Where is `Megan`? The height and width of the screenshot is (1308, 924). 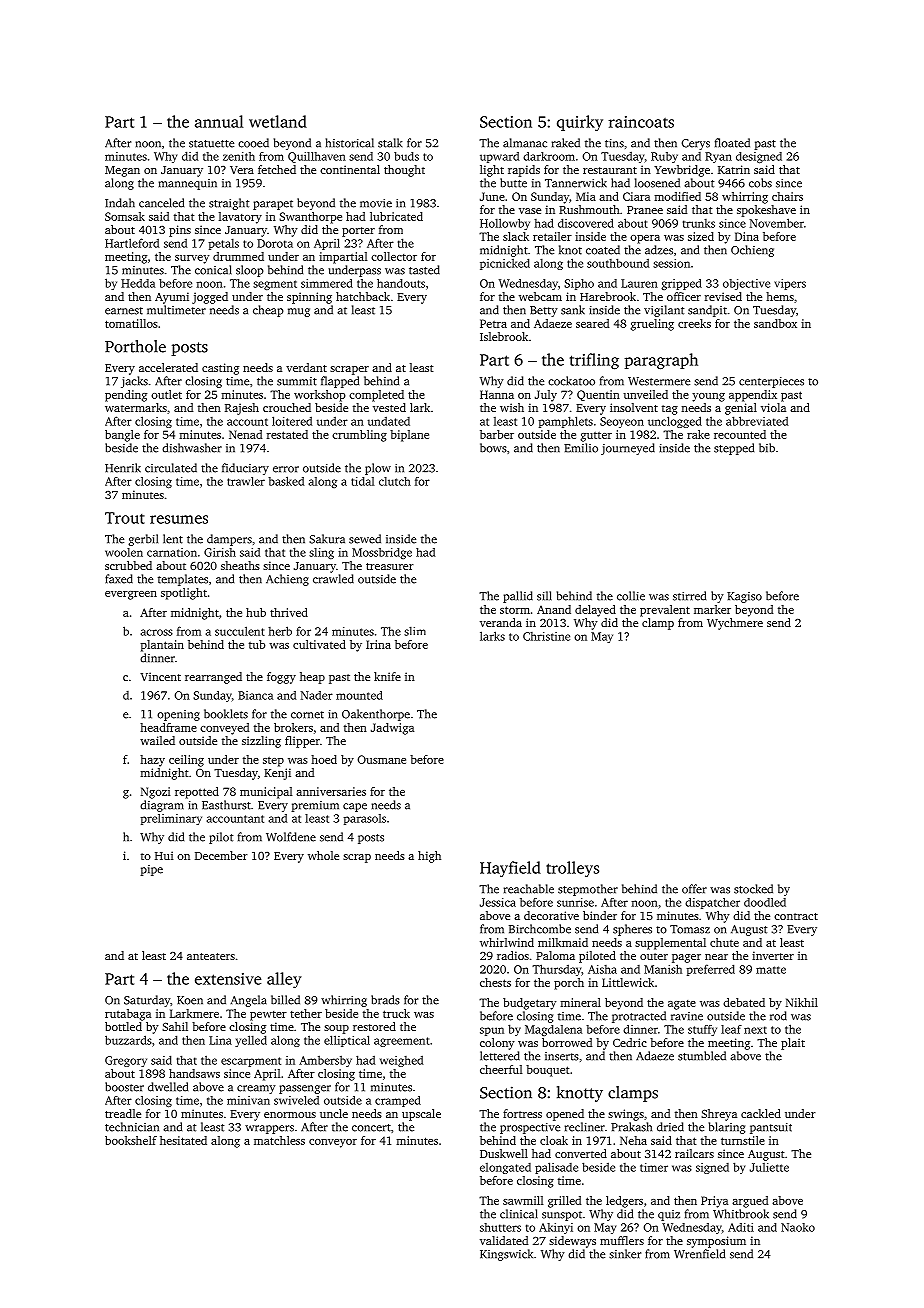 Megan is located at coordinates (122, 171).
